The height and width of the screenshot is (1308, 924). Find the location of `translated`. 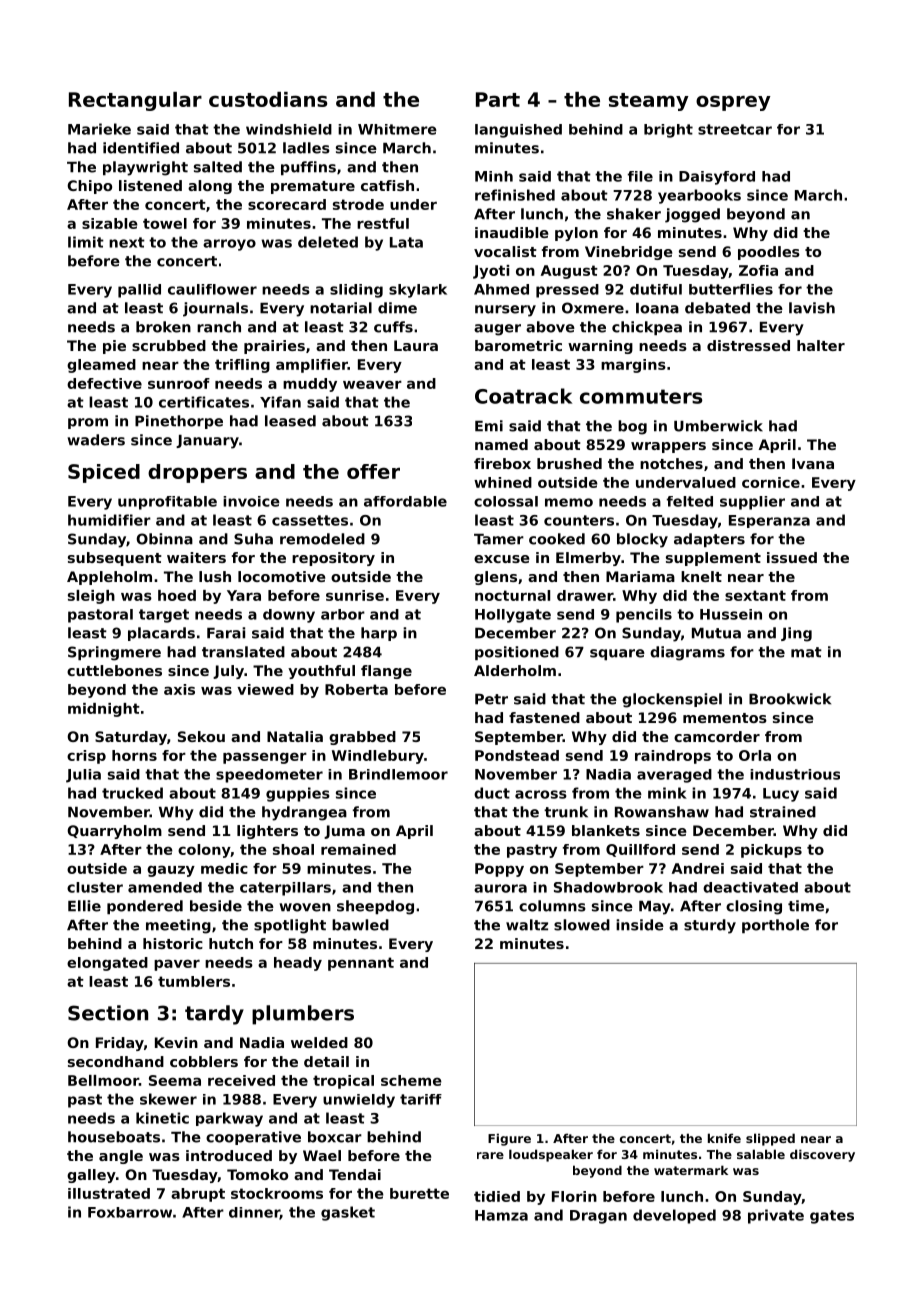

translated is located at coordinates (243, 652).
